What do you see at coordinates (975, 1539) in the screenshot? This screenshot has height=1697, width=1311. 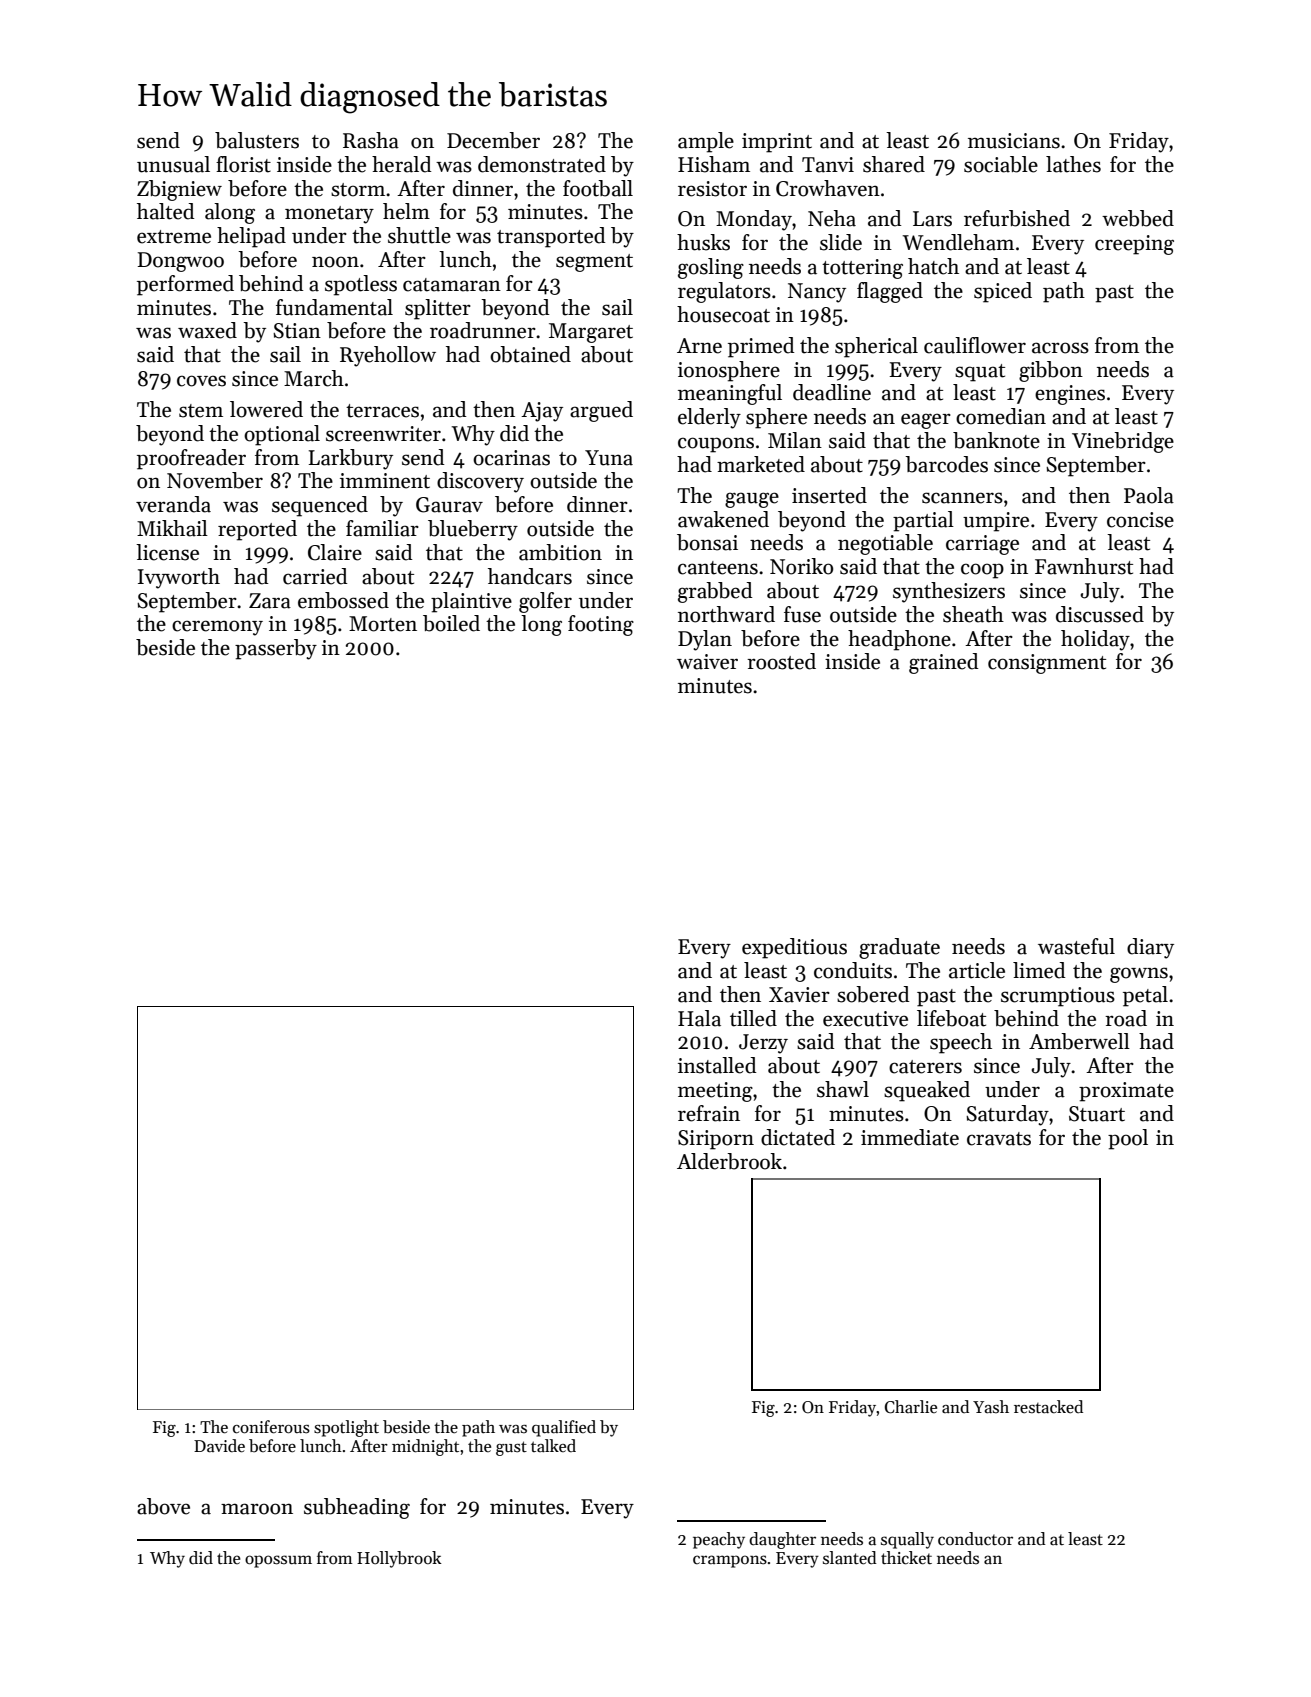 I see `conductor` at bounding box center [975, 1539].
